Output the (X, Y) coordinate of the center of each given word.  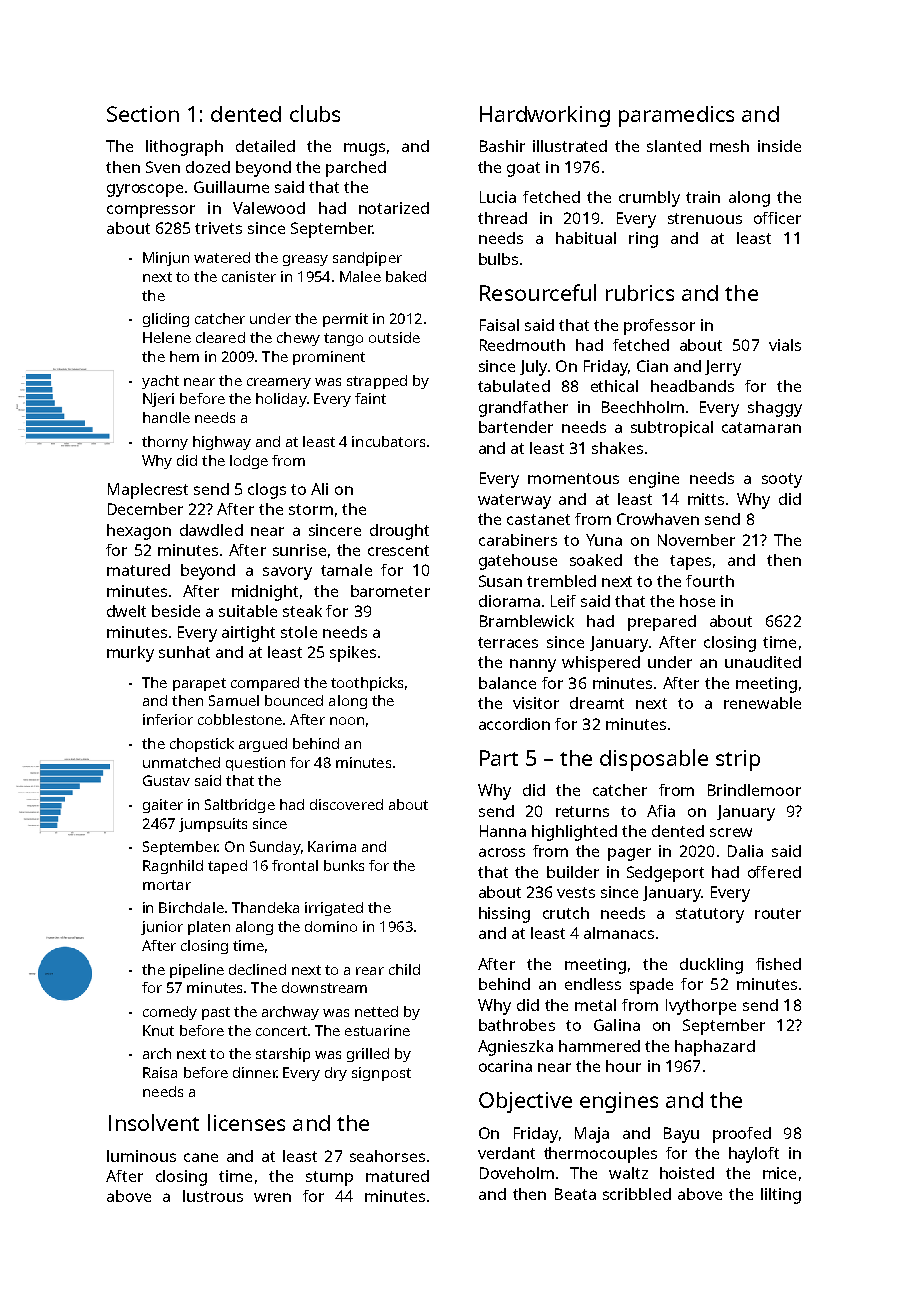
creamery (279, 383)
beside (176, 611)
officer (777, 218)
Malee (360, 276)
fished (778, 964)
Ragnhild (173, 867)
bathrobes (517, 1025)
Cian (652, 366)
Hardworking (545, 116)
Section (143, 114)
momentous (573, 478)
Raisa (160, 1072)
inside (779, 146)
